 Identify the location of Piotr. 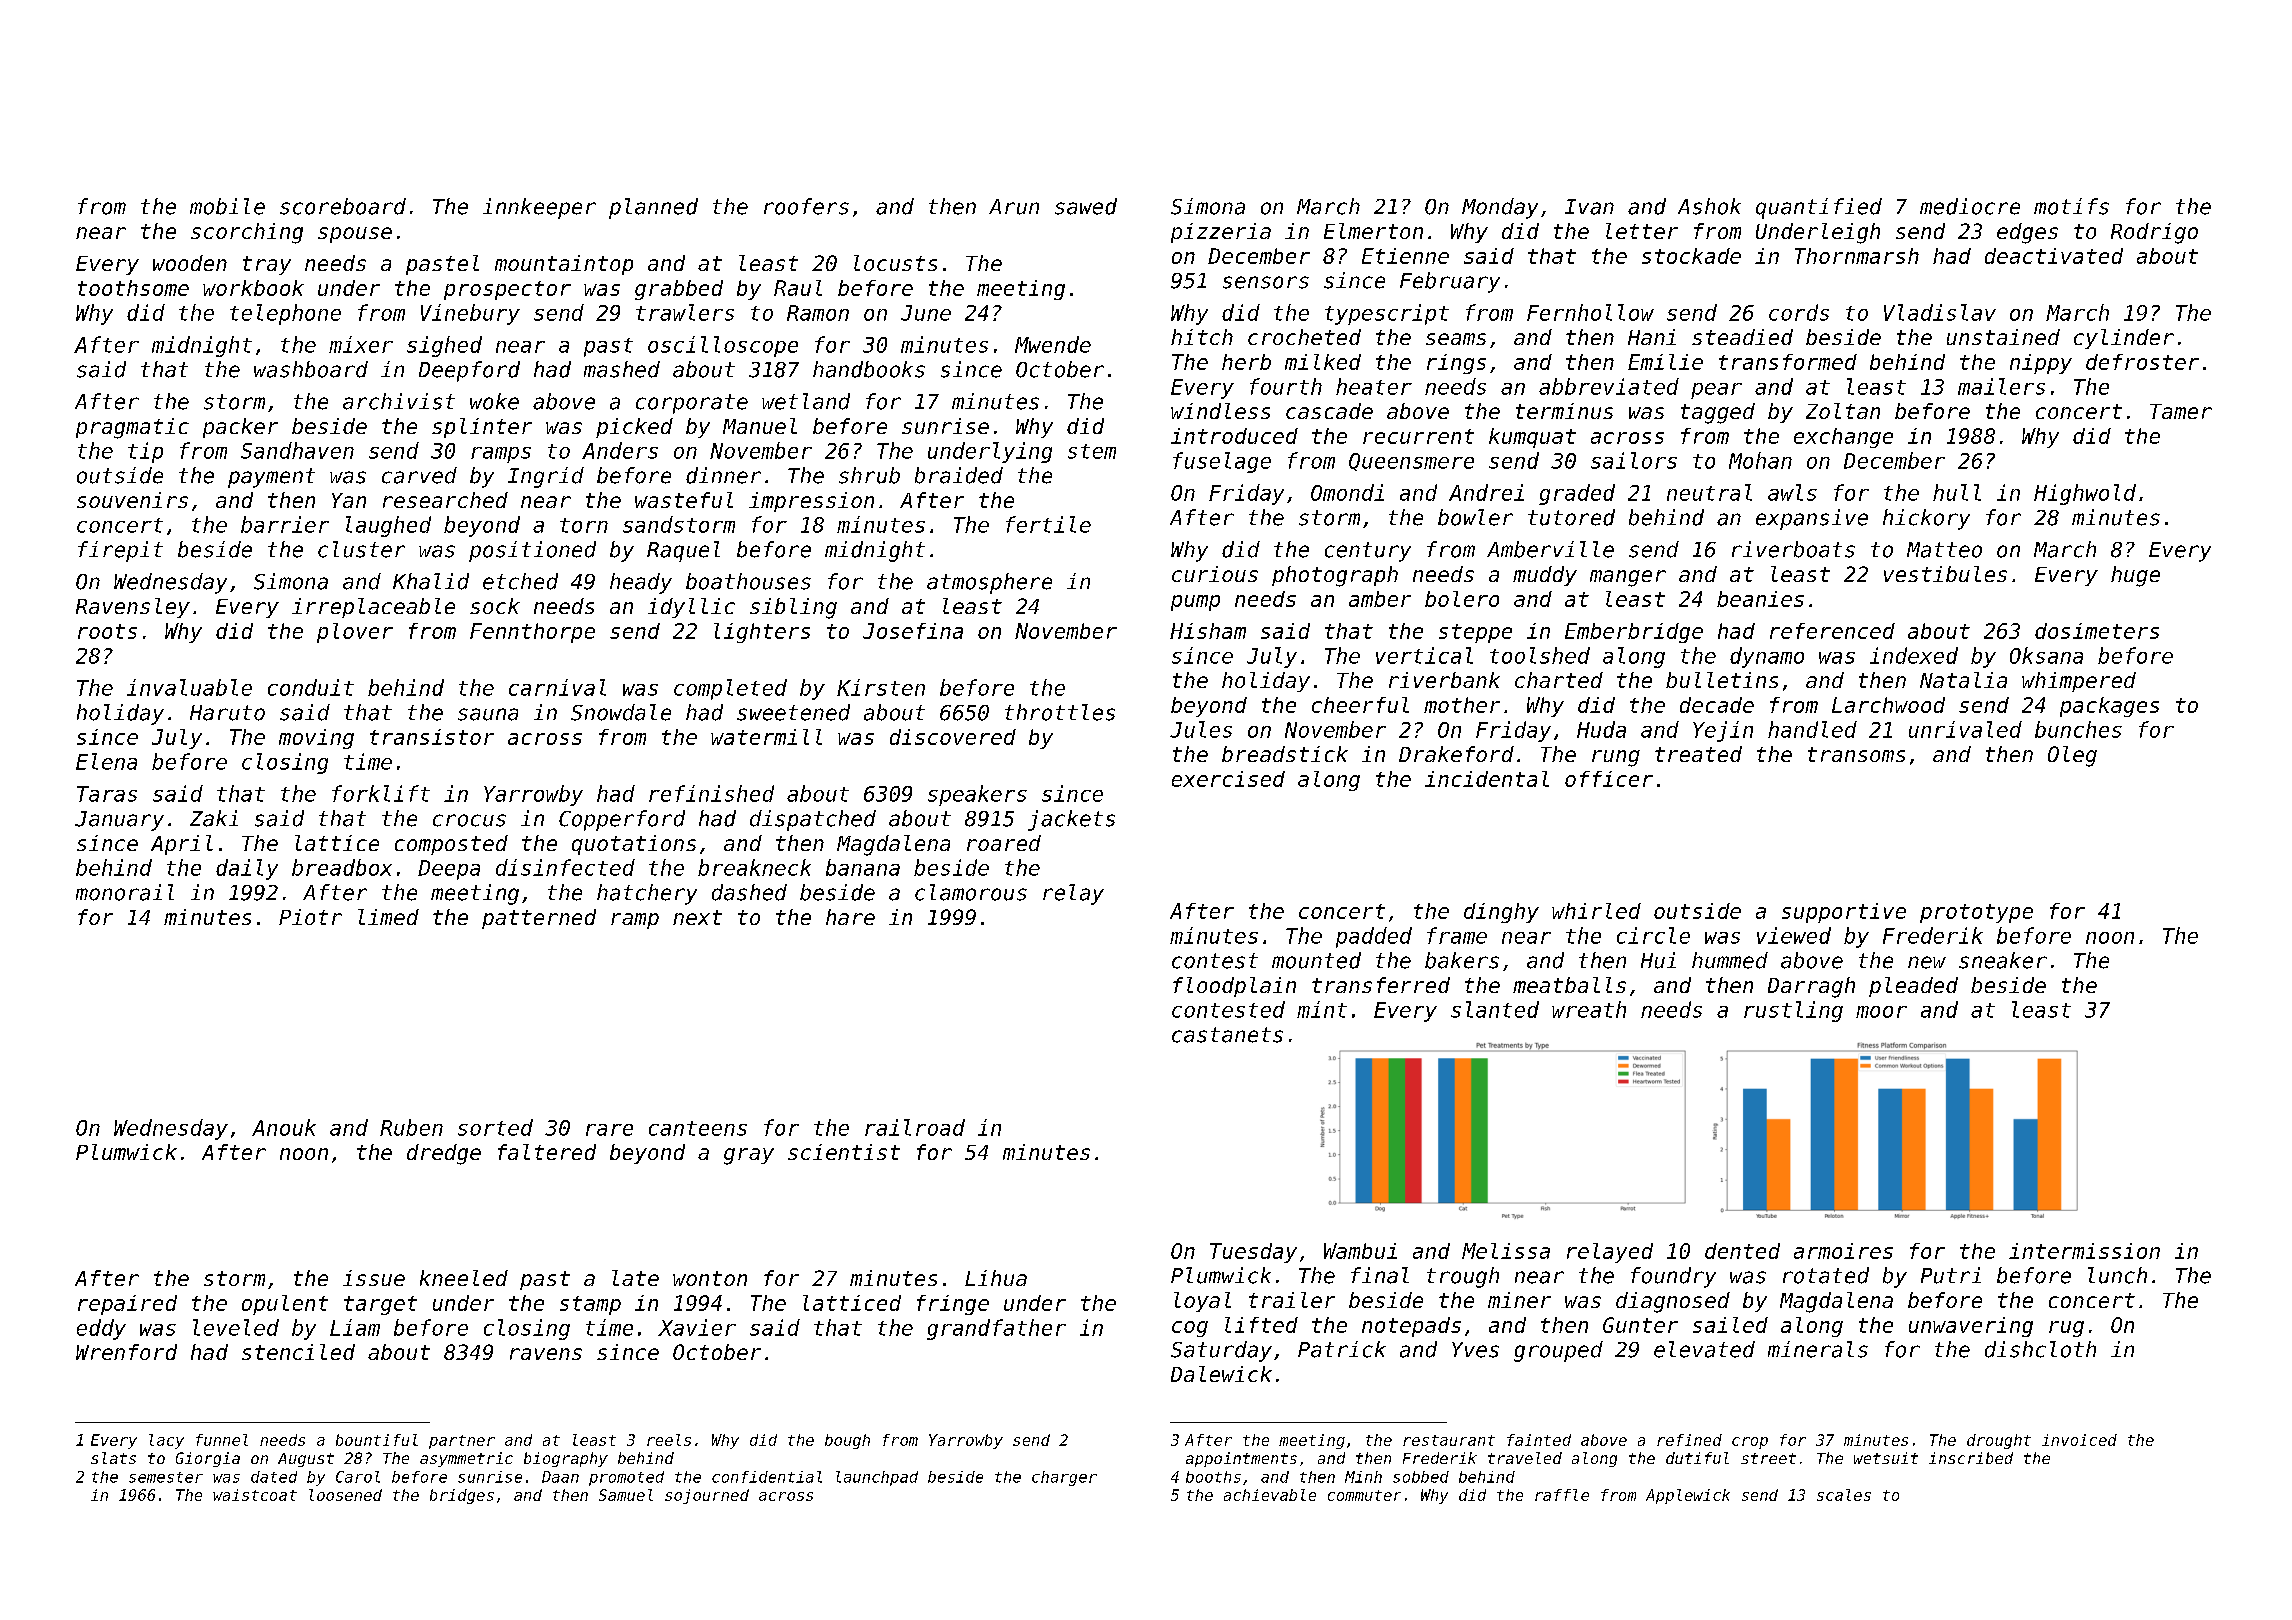
(310, 917).
